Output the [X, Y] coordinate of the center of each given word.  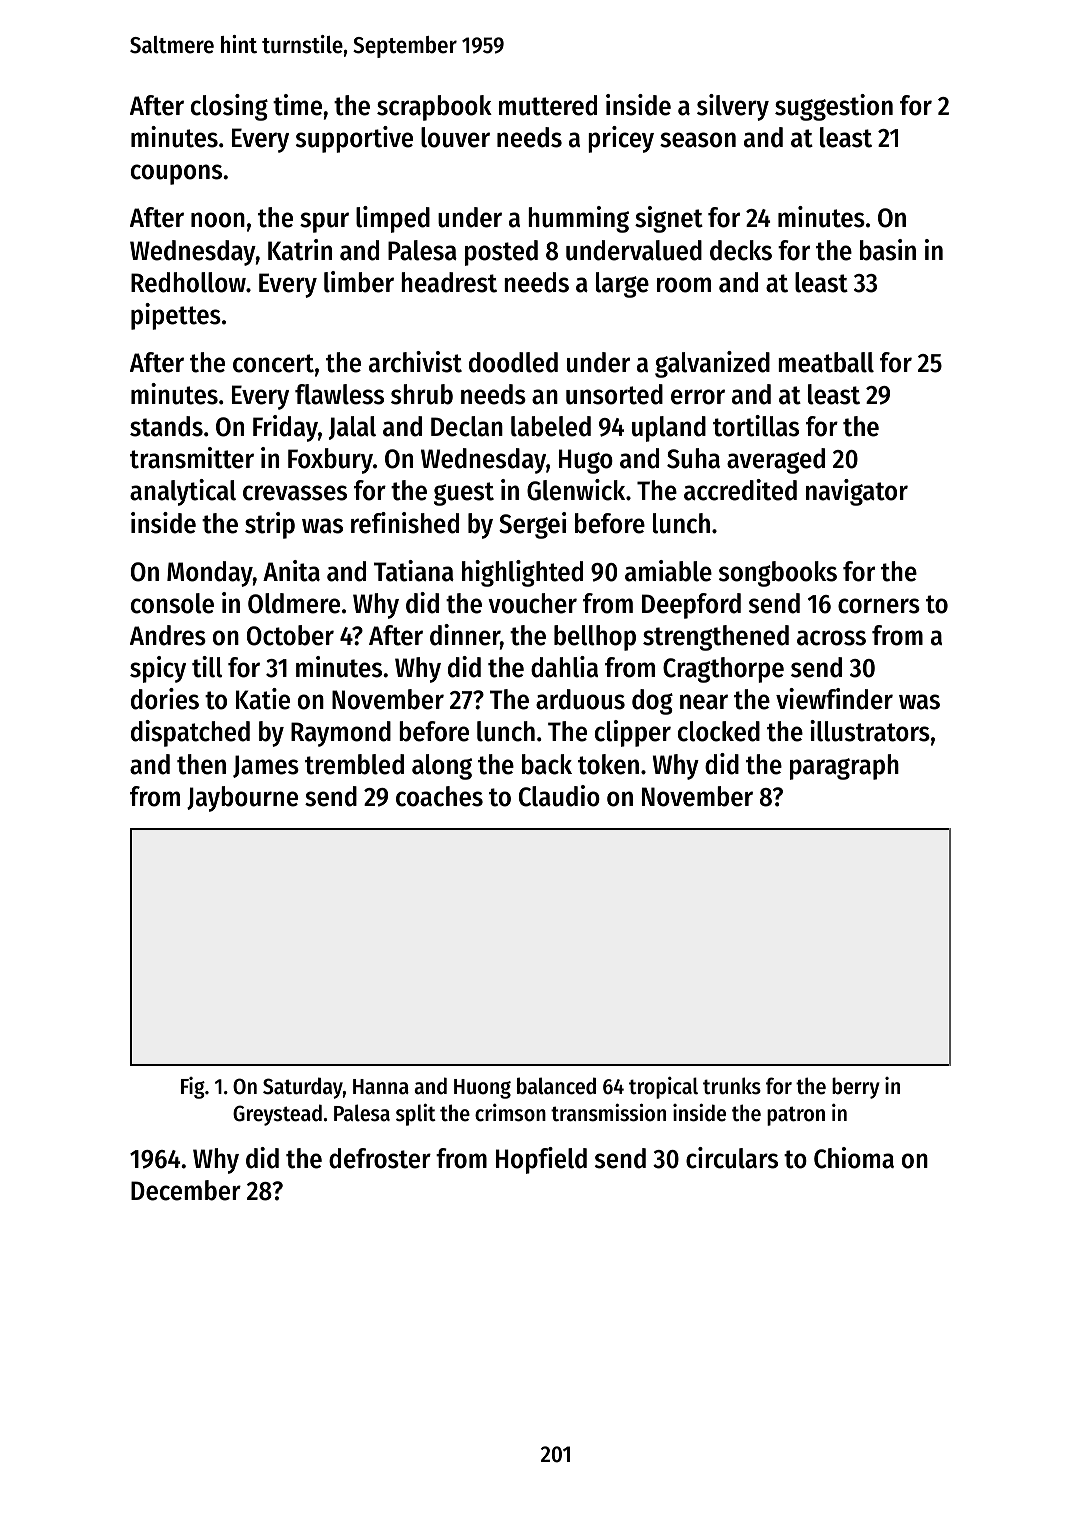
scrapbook [434, 108]
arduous [580, 699]
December [186, 1190]
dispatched [190, 733]
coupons [176, 174]
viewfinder [834, 699]
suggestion [834, 107]
